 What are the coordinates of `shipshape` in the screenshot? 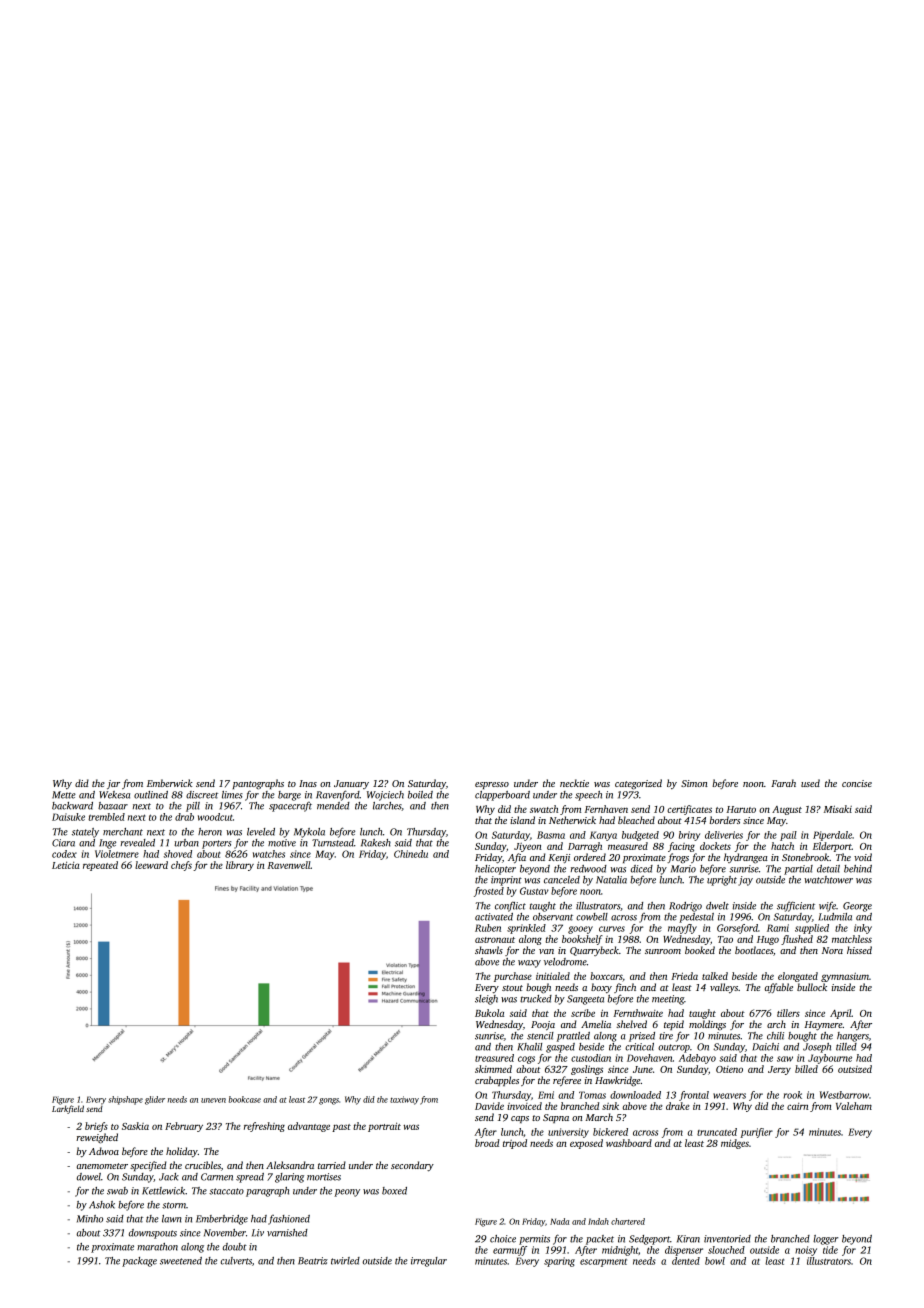 It's located at (125, 1100).
